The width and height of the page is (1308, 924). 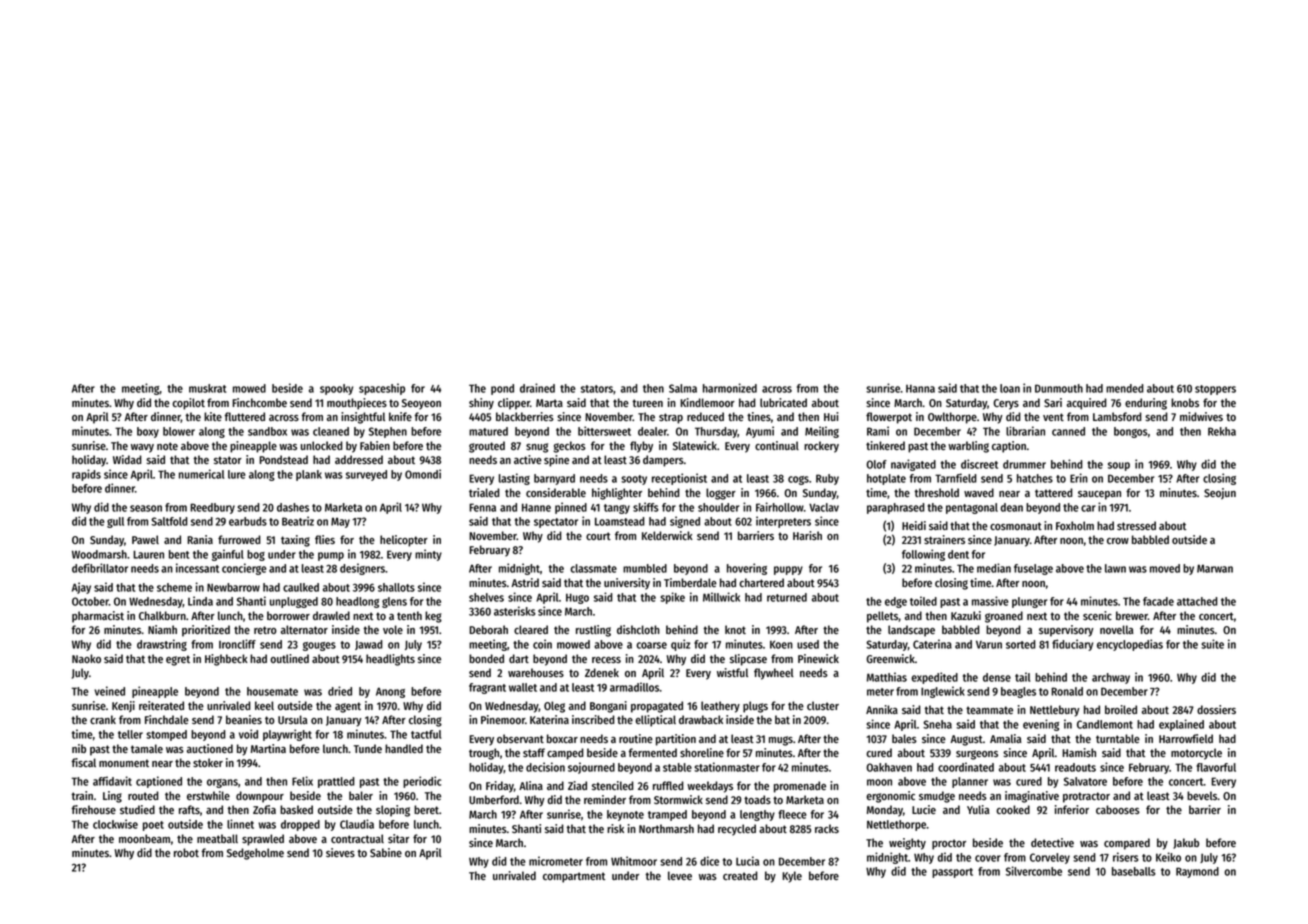 What do you see at coordinates (486, 597) in the page?
I see `shelves` at bounding box center [486, 597].
